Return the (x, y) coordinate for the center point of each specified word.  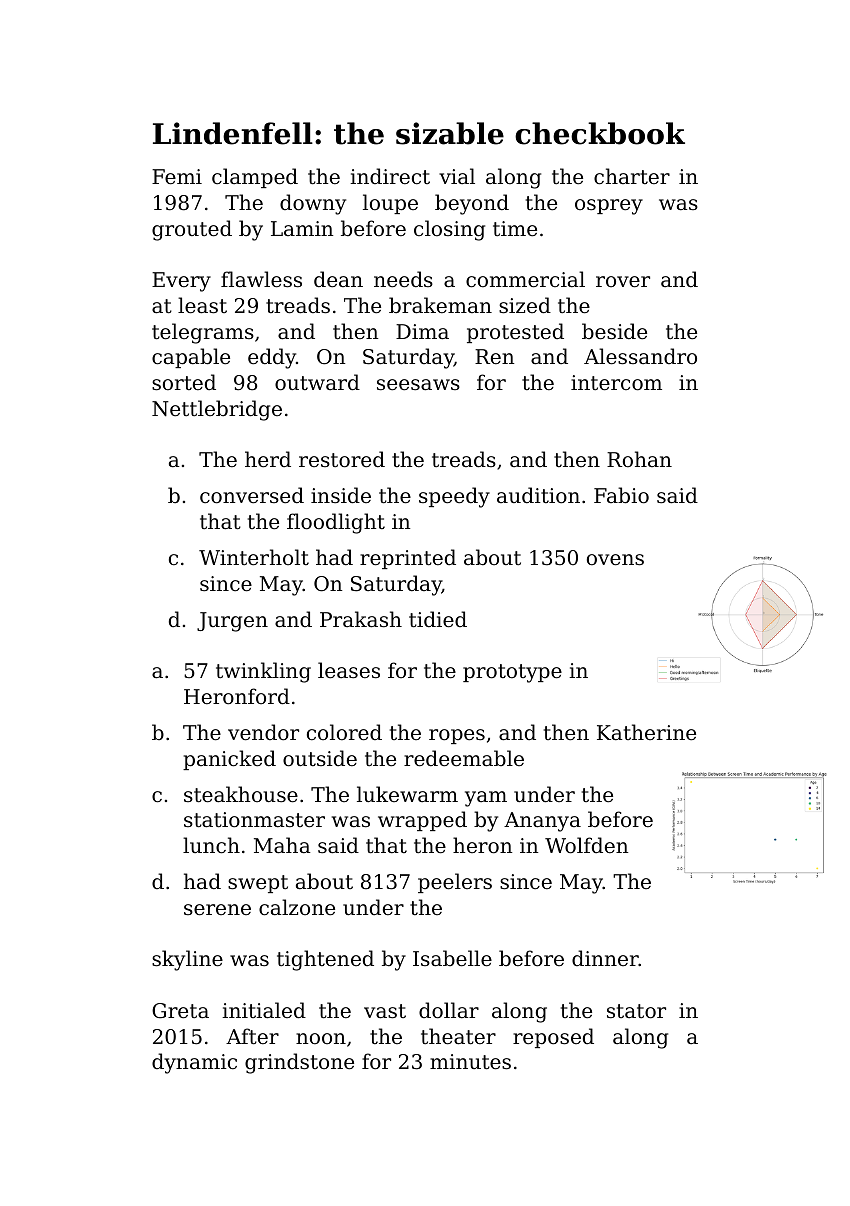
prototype (512, 673)
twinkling (263, 672)
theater (458, 1036)
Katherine (646, 732)
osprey (609, 207)
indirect (390, 176)
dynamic (194, 1063)
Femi (177, 177)
